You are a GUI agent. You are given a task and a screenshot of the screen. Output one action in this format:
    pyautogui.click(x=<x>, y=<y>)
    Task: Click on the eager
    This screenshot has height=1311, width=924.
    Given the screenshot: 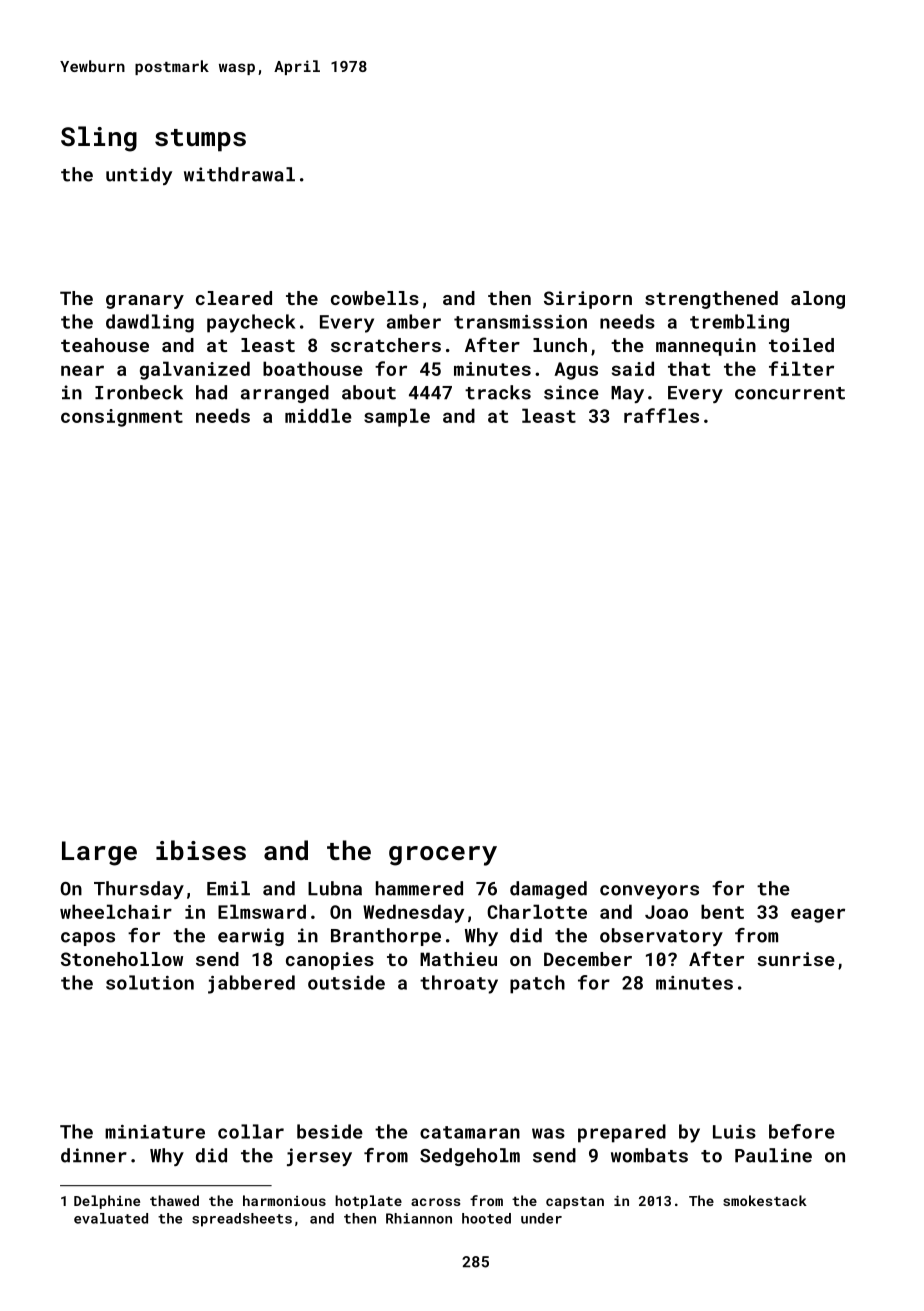 What is the action you would take?
    pyautogui.click(x=818, y=915)
